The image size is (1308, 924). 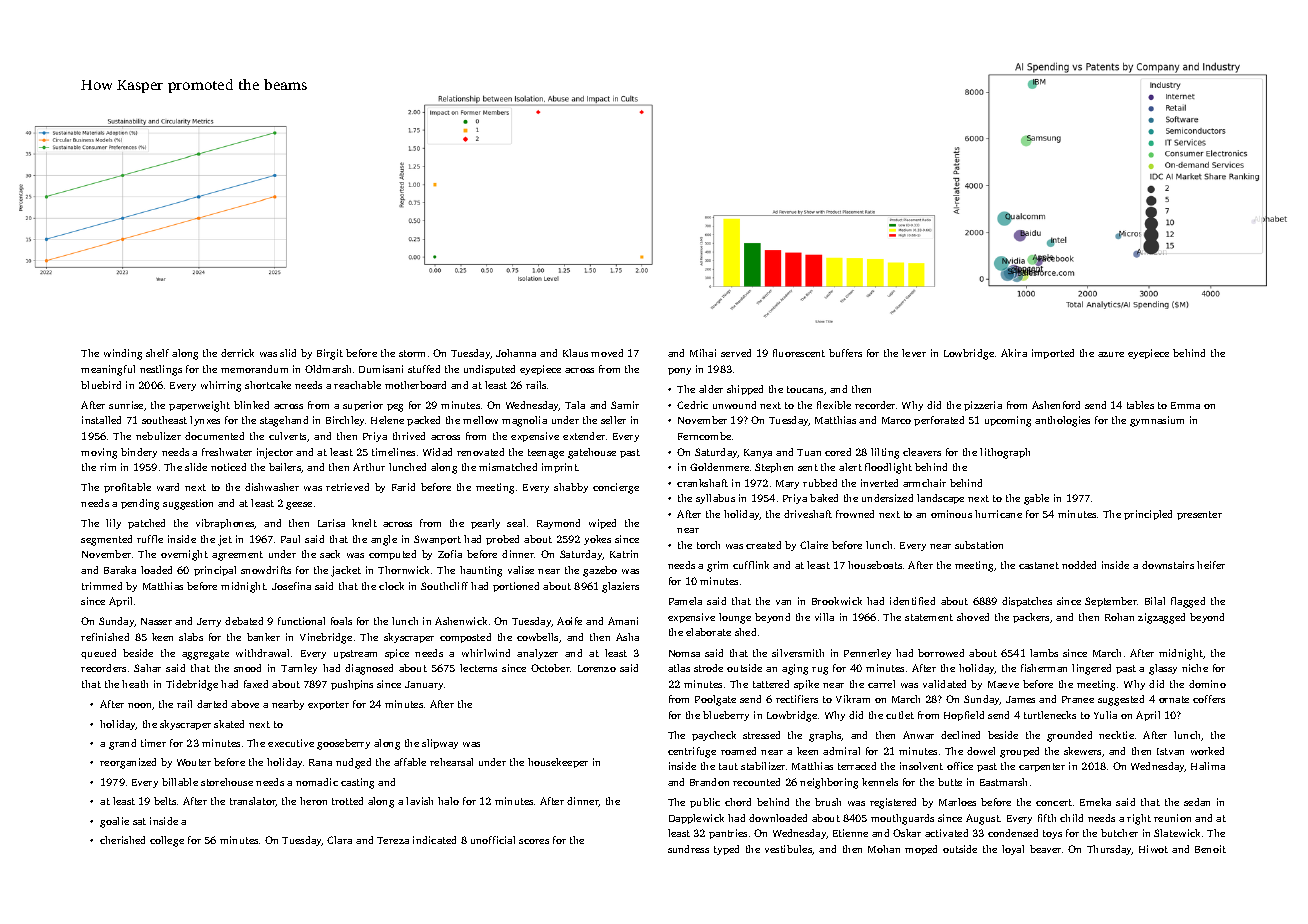 What do you see at coordinates (330, 354) in the document?
I see `Birgit` at bounding box center [330, 354].
